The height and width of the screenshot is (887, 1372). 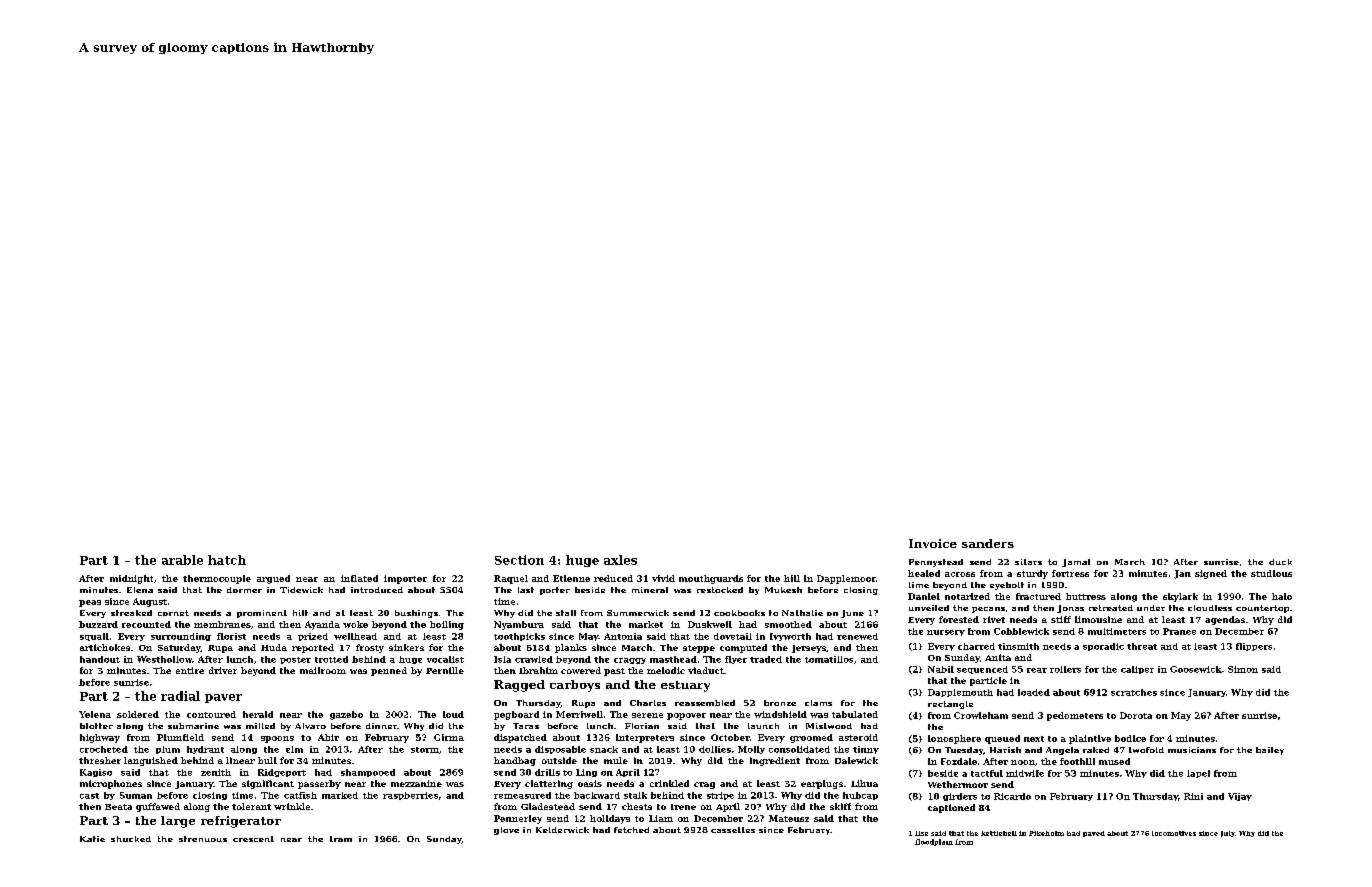 I want to click on computed, so click(x=743, y=648).
